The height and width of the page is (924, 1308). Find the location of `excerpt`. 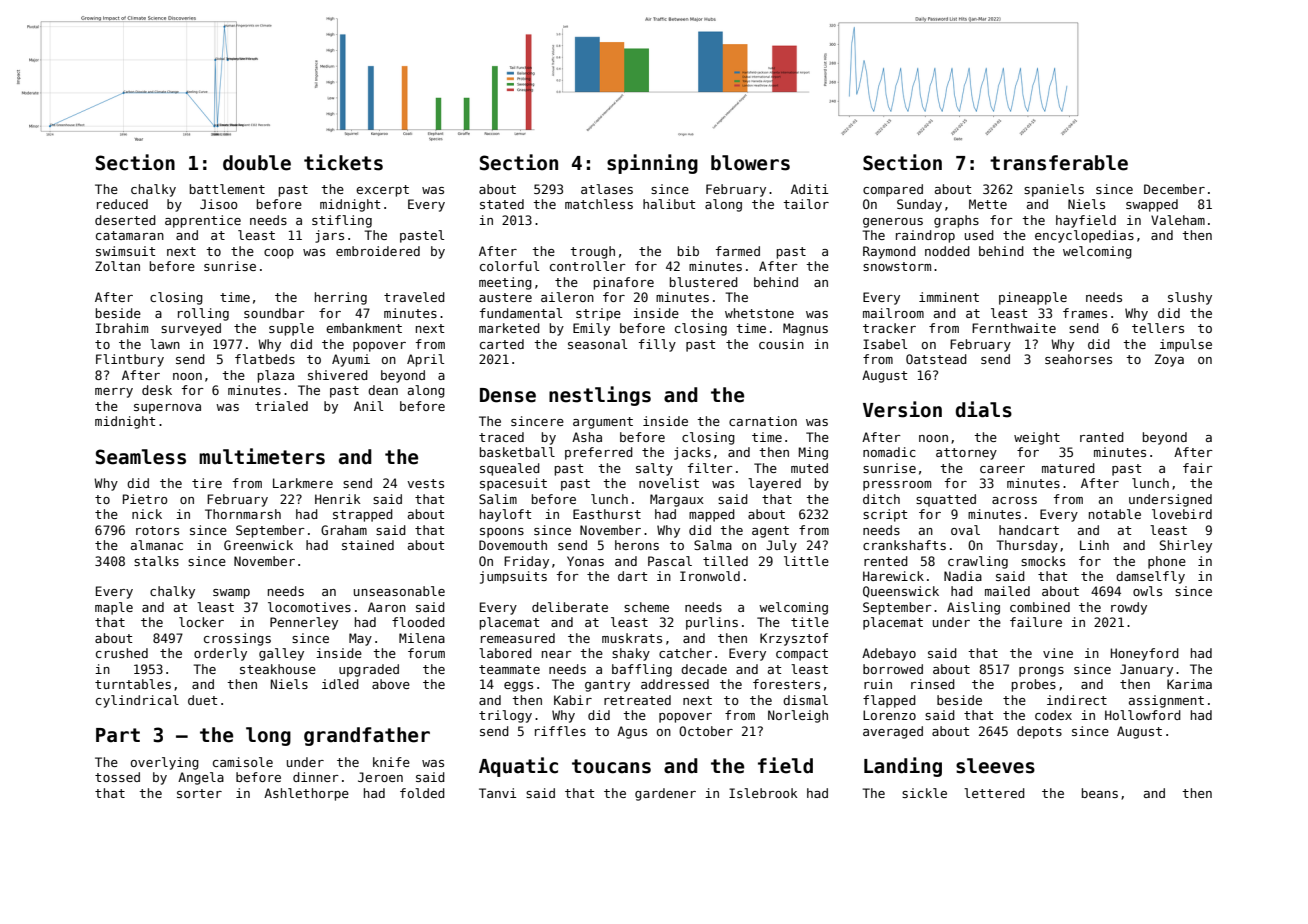

excerpt is located at coordinates (382, 191).
